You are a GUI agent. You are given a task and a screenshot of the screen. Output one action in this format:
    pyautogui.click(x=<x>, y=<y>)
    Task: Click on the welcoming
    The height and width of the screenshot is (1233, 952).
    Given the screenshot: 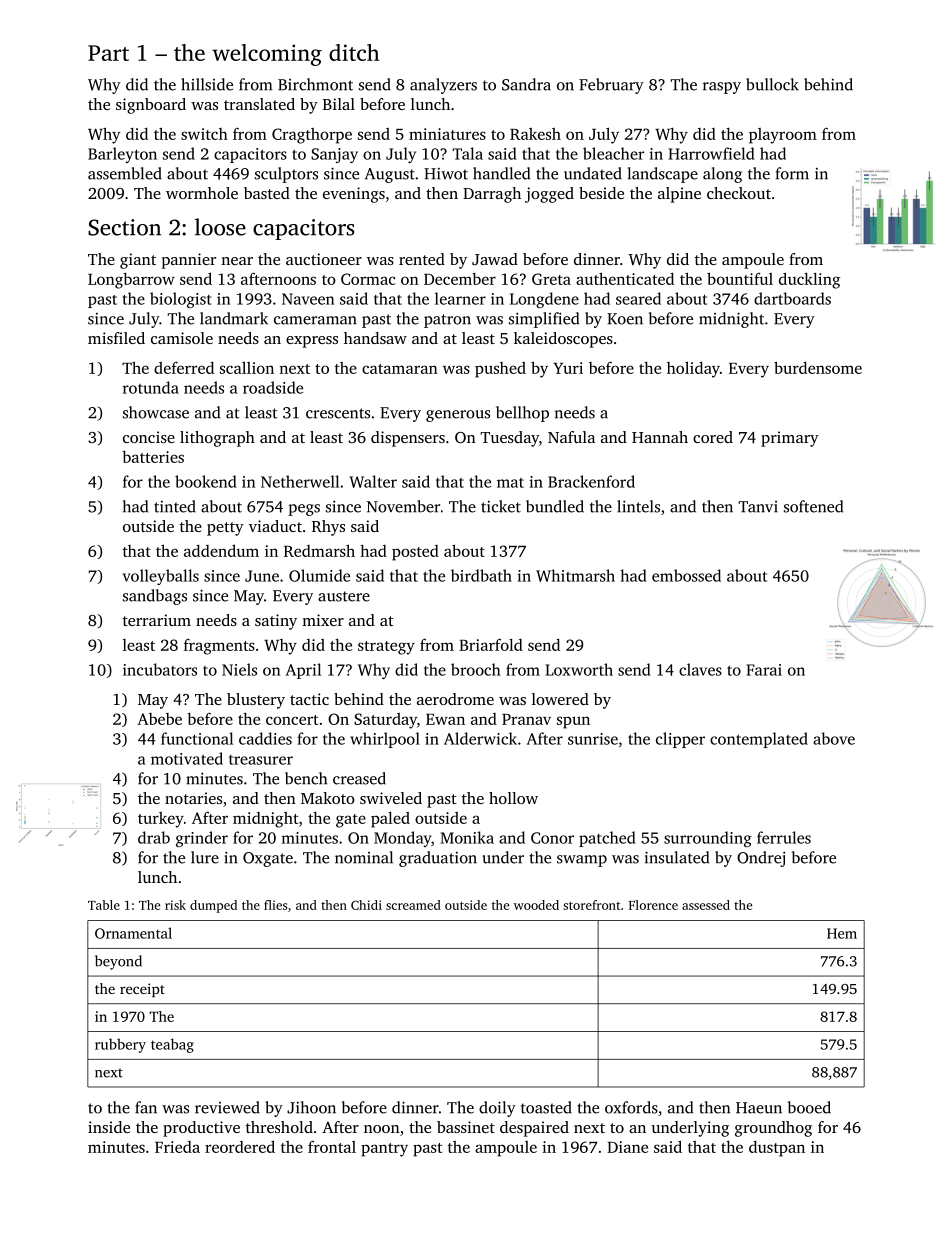 What is the action you would take?
    pyautogui.click(x=267, y=55)
